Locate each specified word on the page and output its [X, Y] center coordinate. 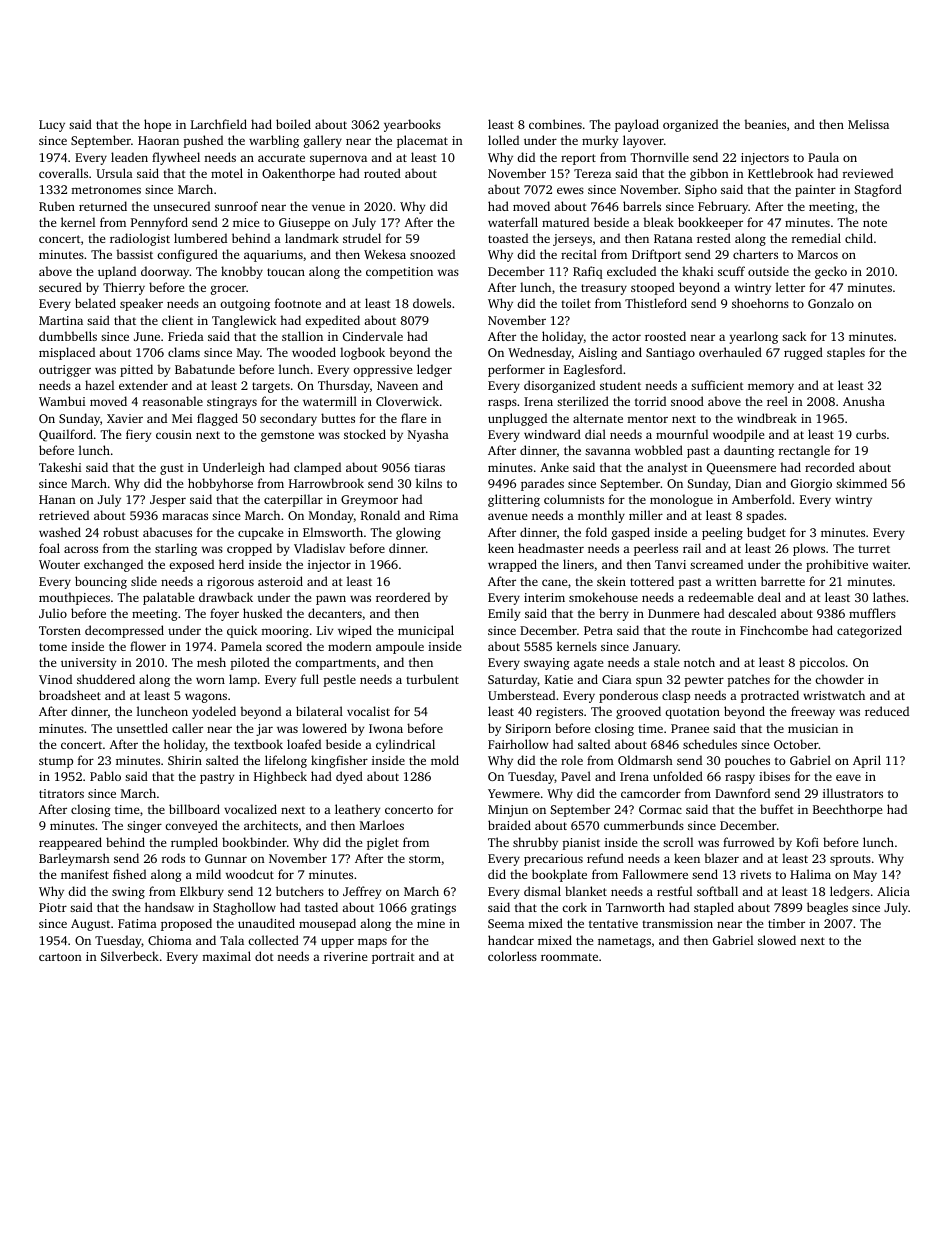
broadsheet [70, 695]
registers [559, 713]
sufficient [717, 385]
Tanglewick [244, 321]
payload [637, 125]
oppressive [382, 371]
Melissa [868, 124]
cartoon [60, 957]
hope [157, 125]
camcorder [651, 793]
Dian [748, 483]
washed [60, 532]
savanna [608, 451]
